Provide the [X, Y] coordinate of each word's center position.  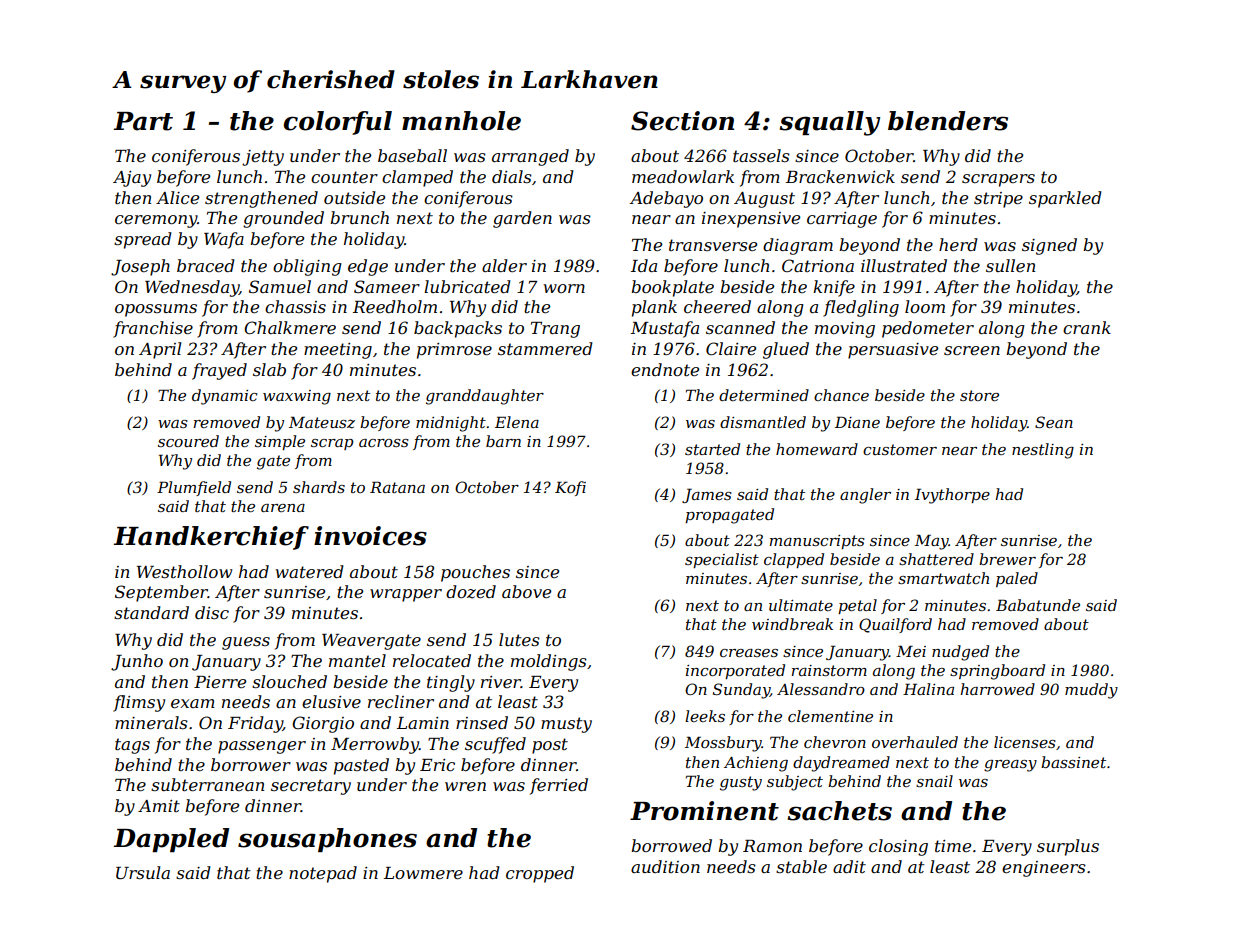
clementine [830, 716]
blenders [948, 121]
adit [849, 866]
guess [246, 643]
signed [1049, 246]
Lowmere [423, 873]
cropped [540, 874]
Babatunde [1038, 605]
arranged [530, 157]
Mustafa [665, 329]
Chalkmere [290, 327]
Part [143, 121]
